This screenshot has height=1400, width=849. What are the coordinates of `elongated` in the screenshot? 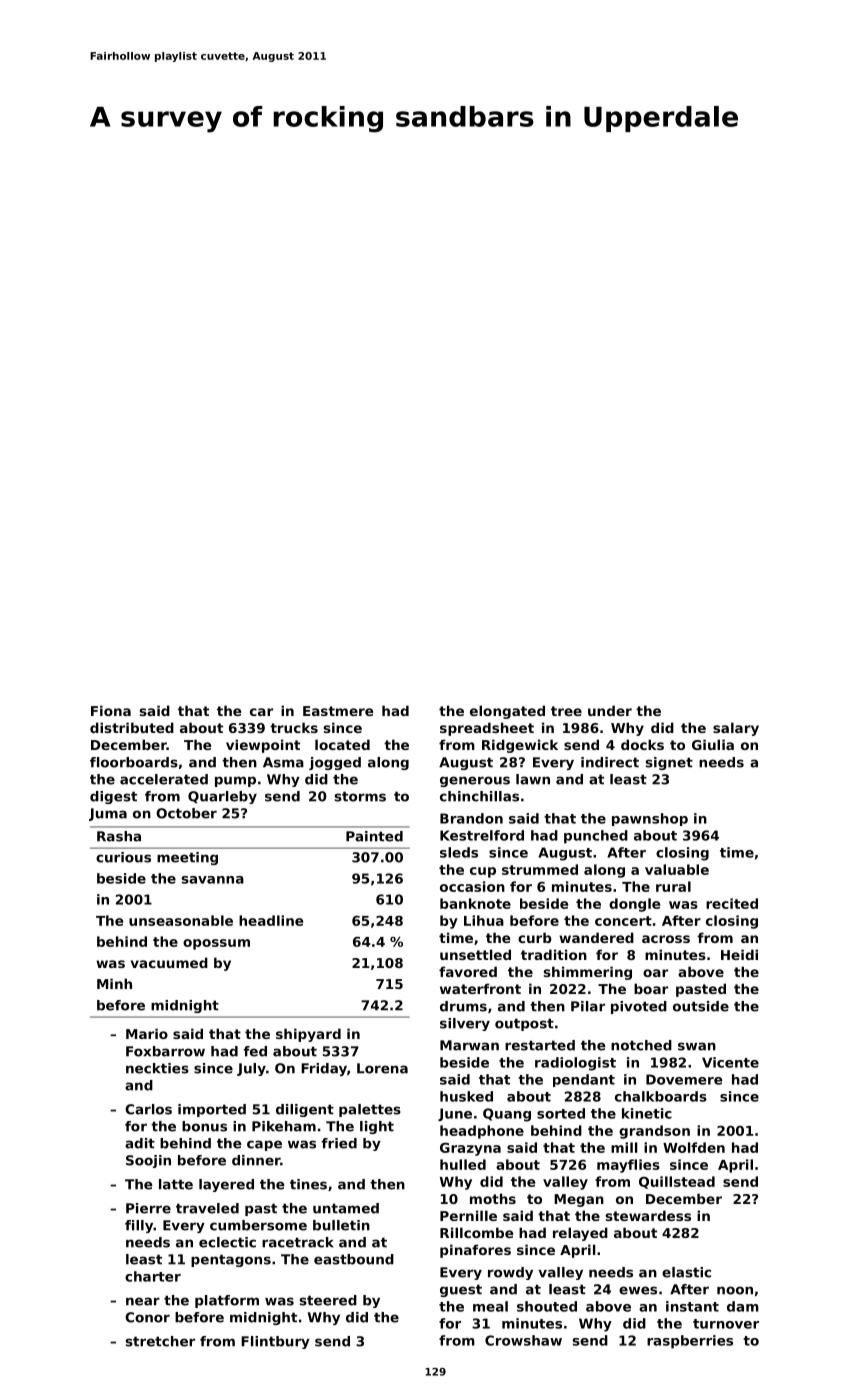 It's located at (507, 712).
